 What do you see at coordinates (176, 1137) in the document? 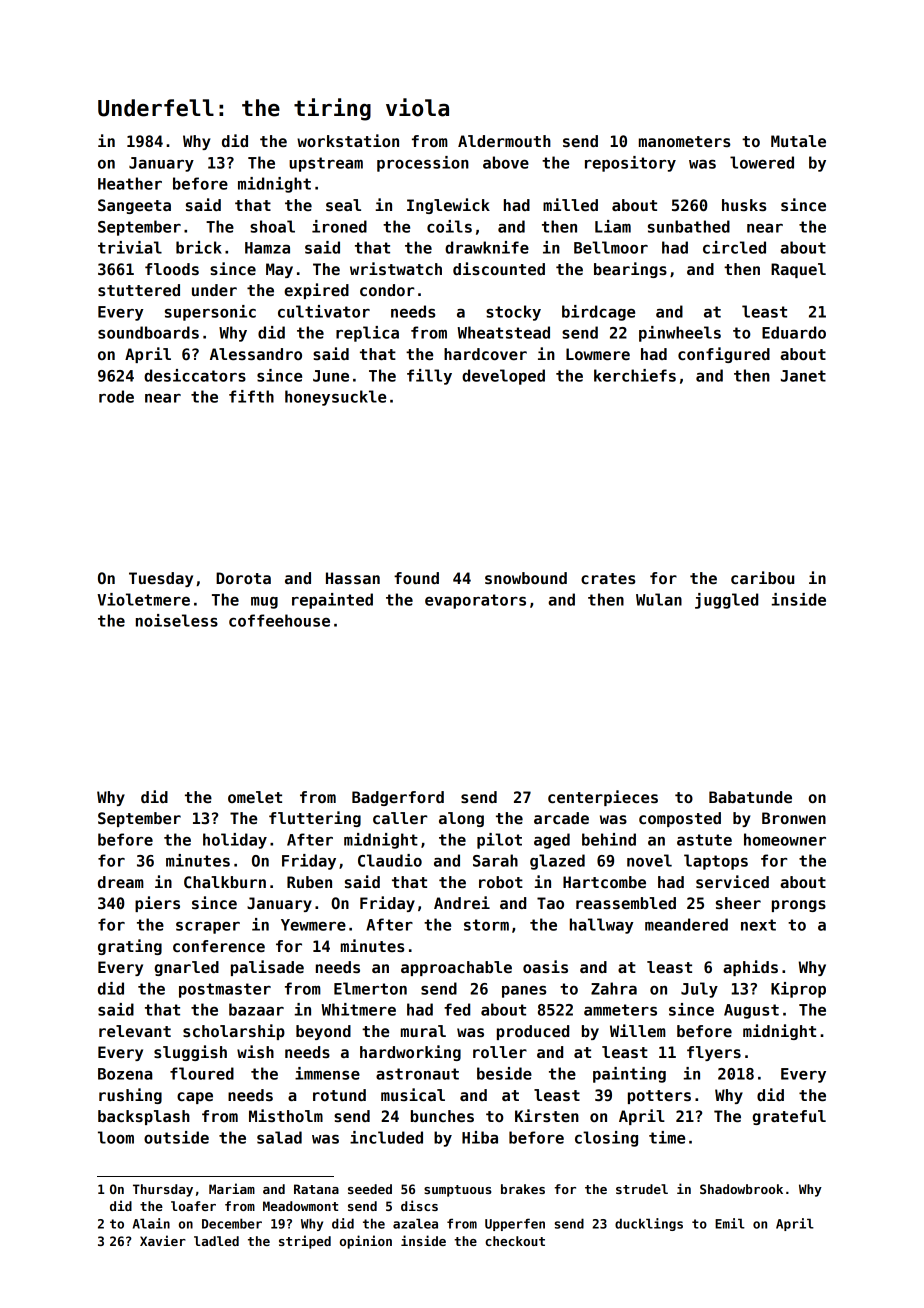
I see `outside` at bounding box center [176, 1137].
